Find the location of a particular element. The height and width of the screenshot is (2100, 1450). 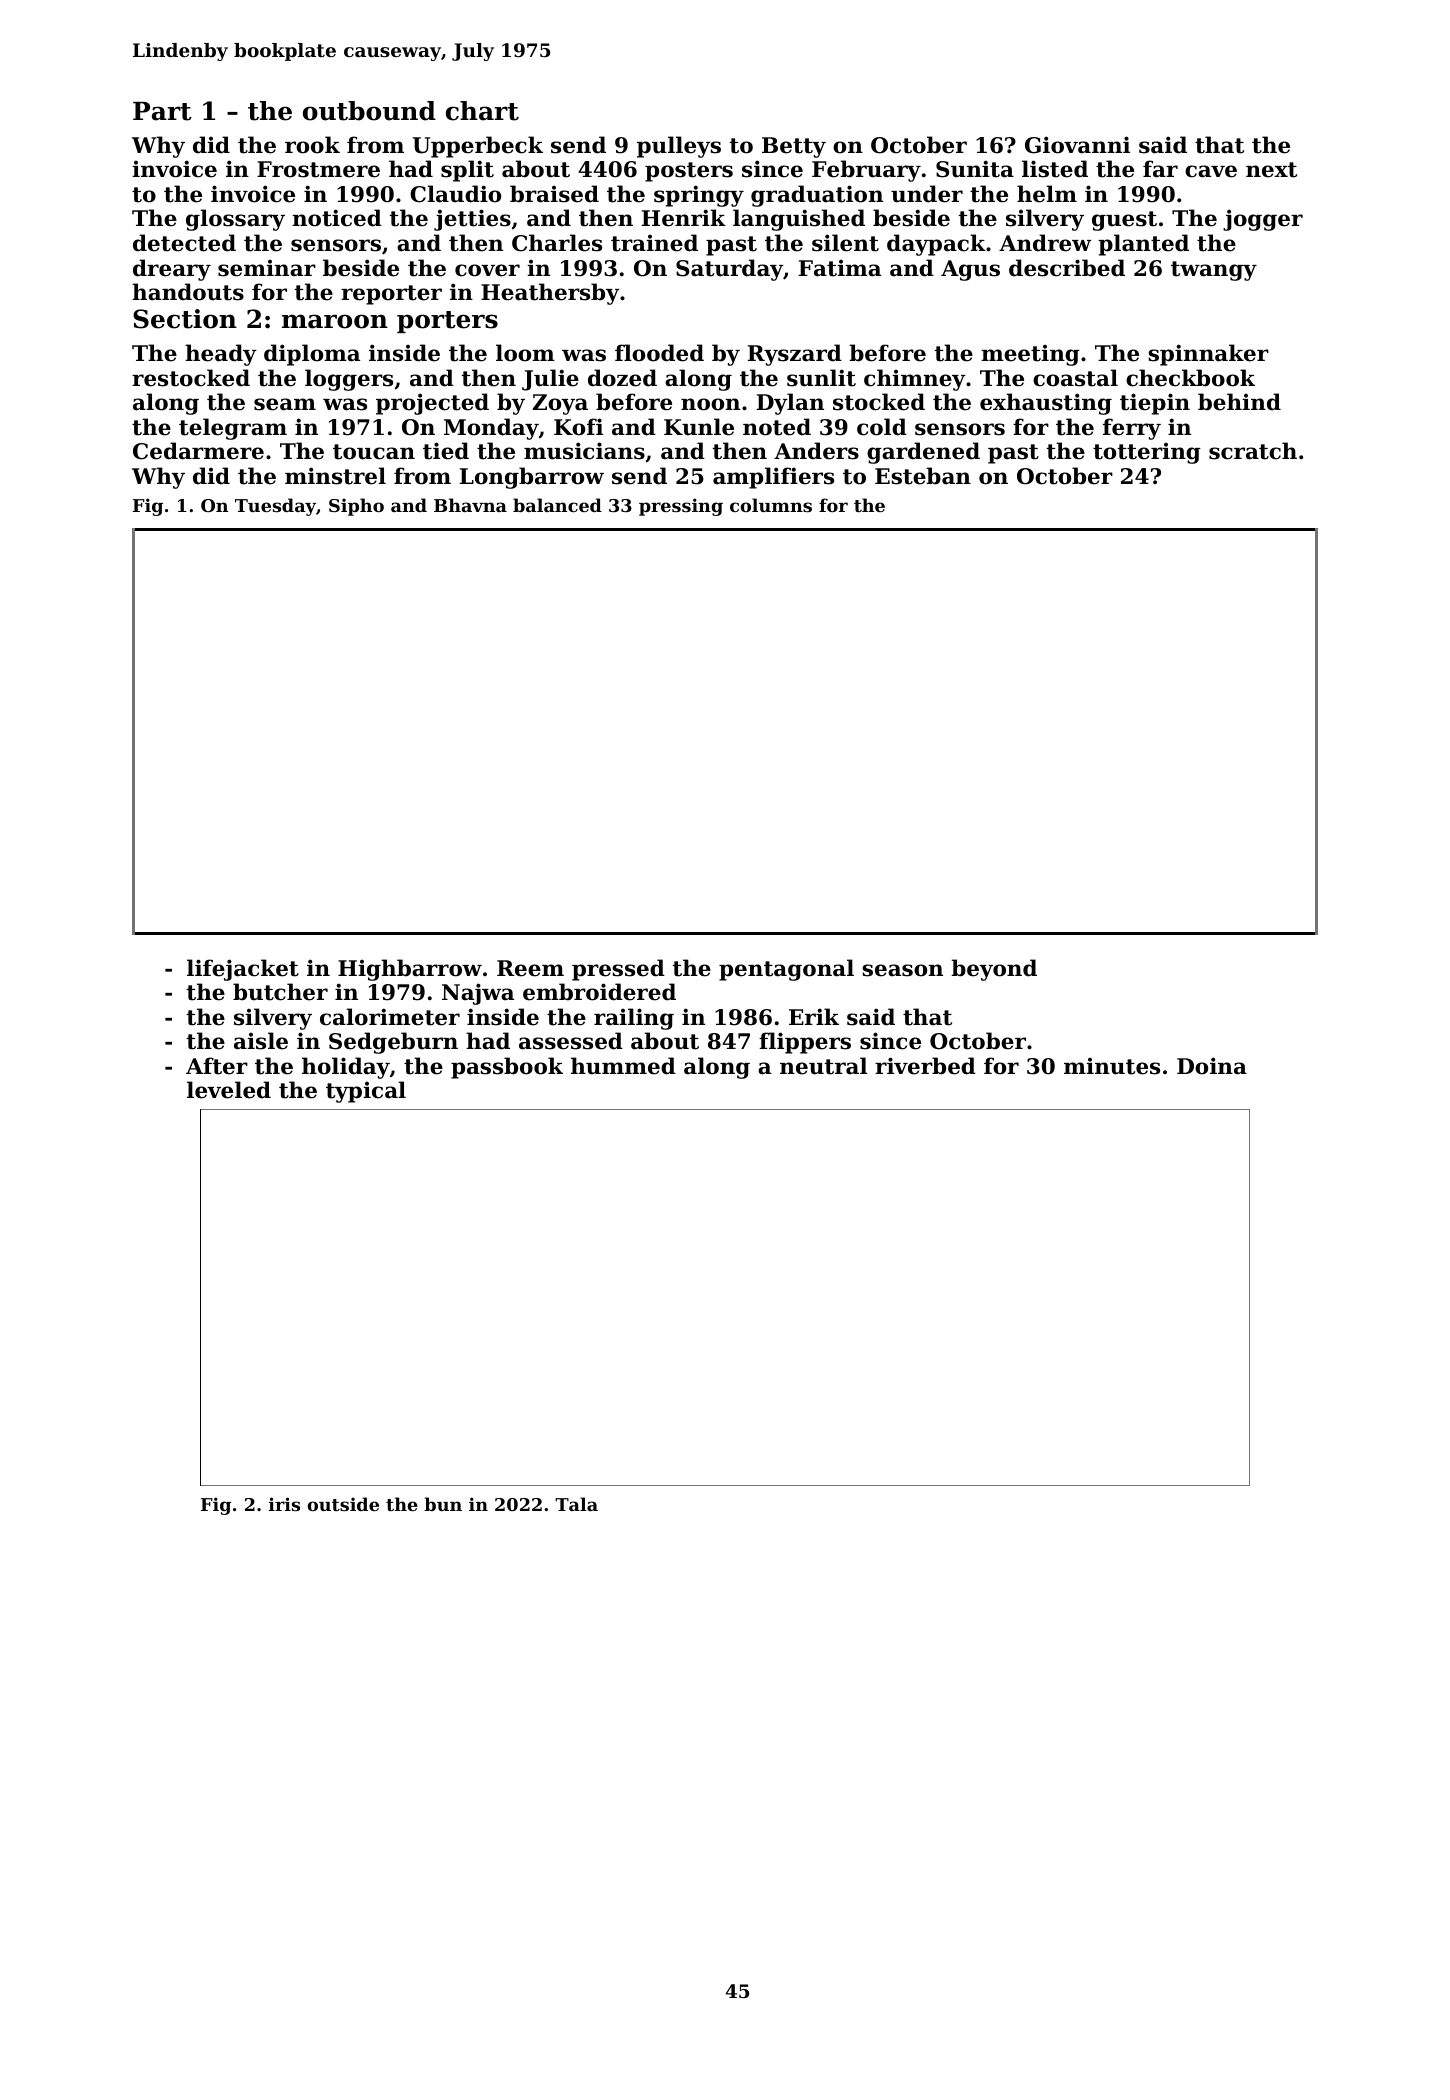

Tuesday is located at coordinates (275, 507).
